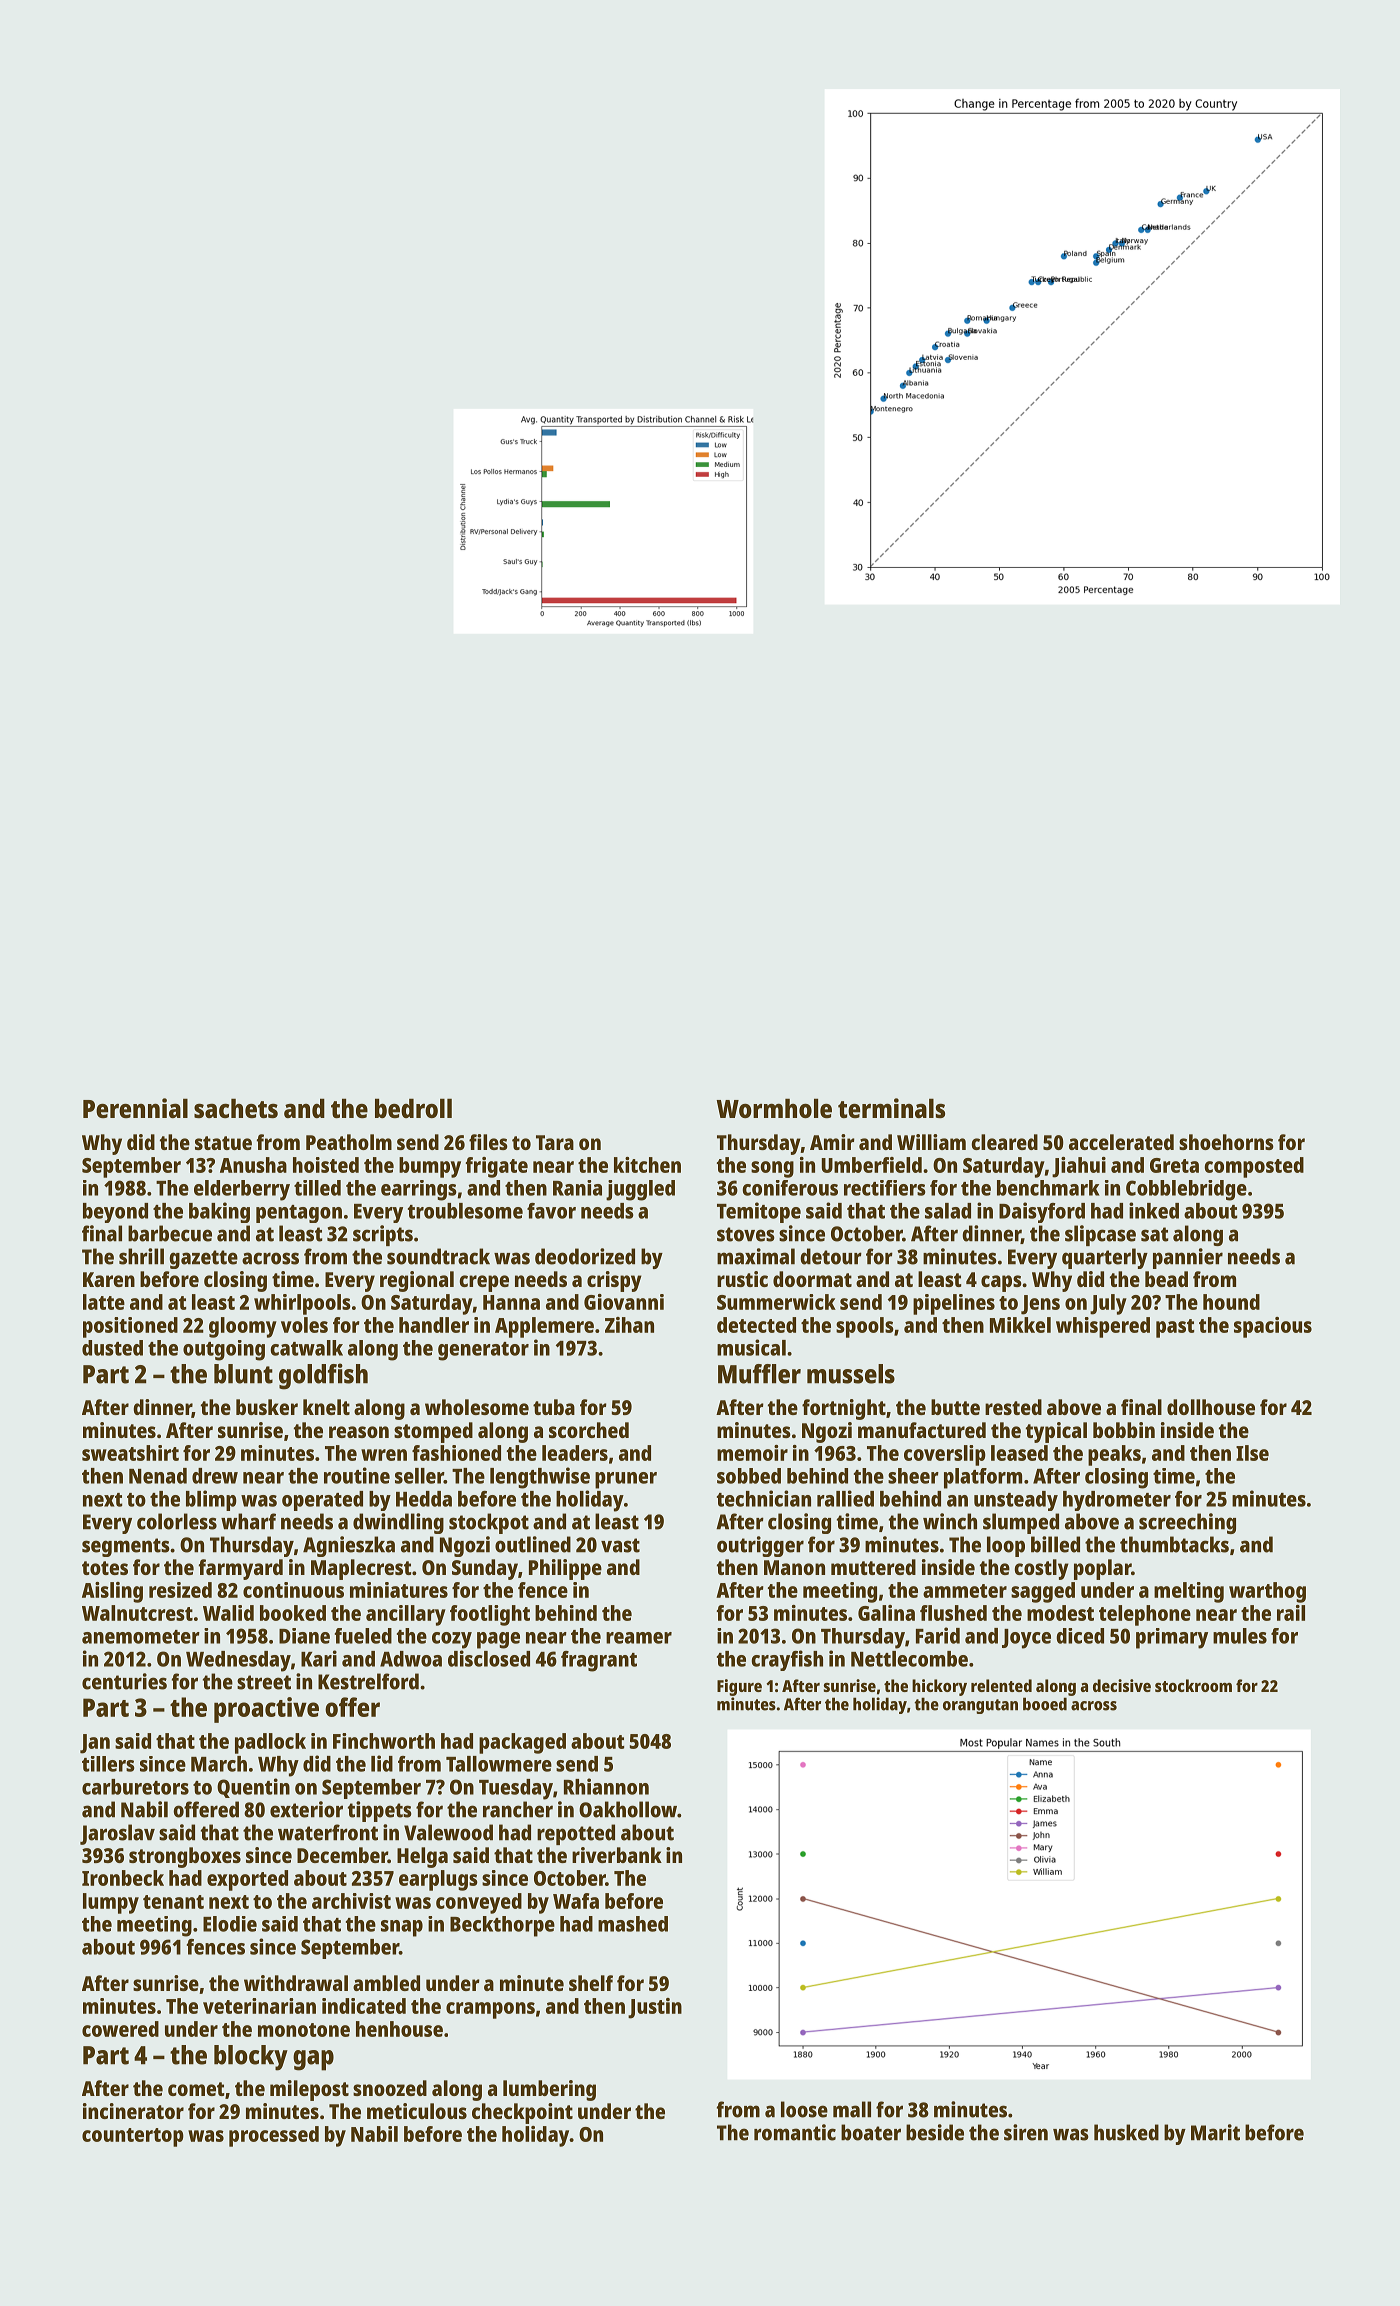 This image has height=2306, width=1400. Describe the element at coordinates (795, 2132) in the image. I see `romantic` at that location.
